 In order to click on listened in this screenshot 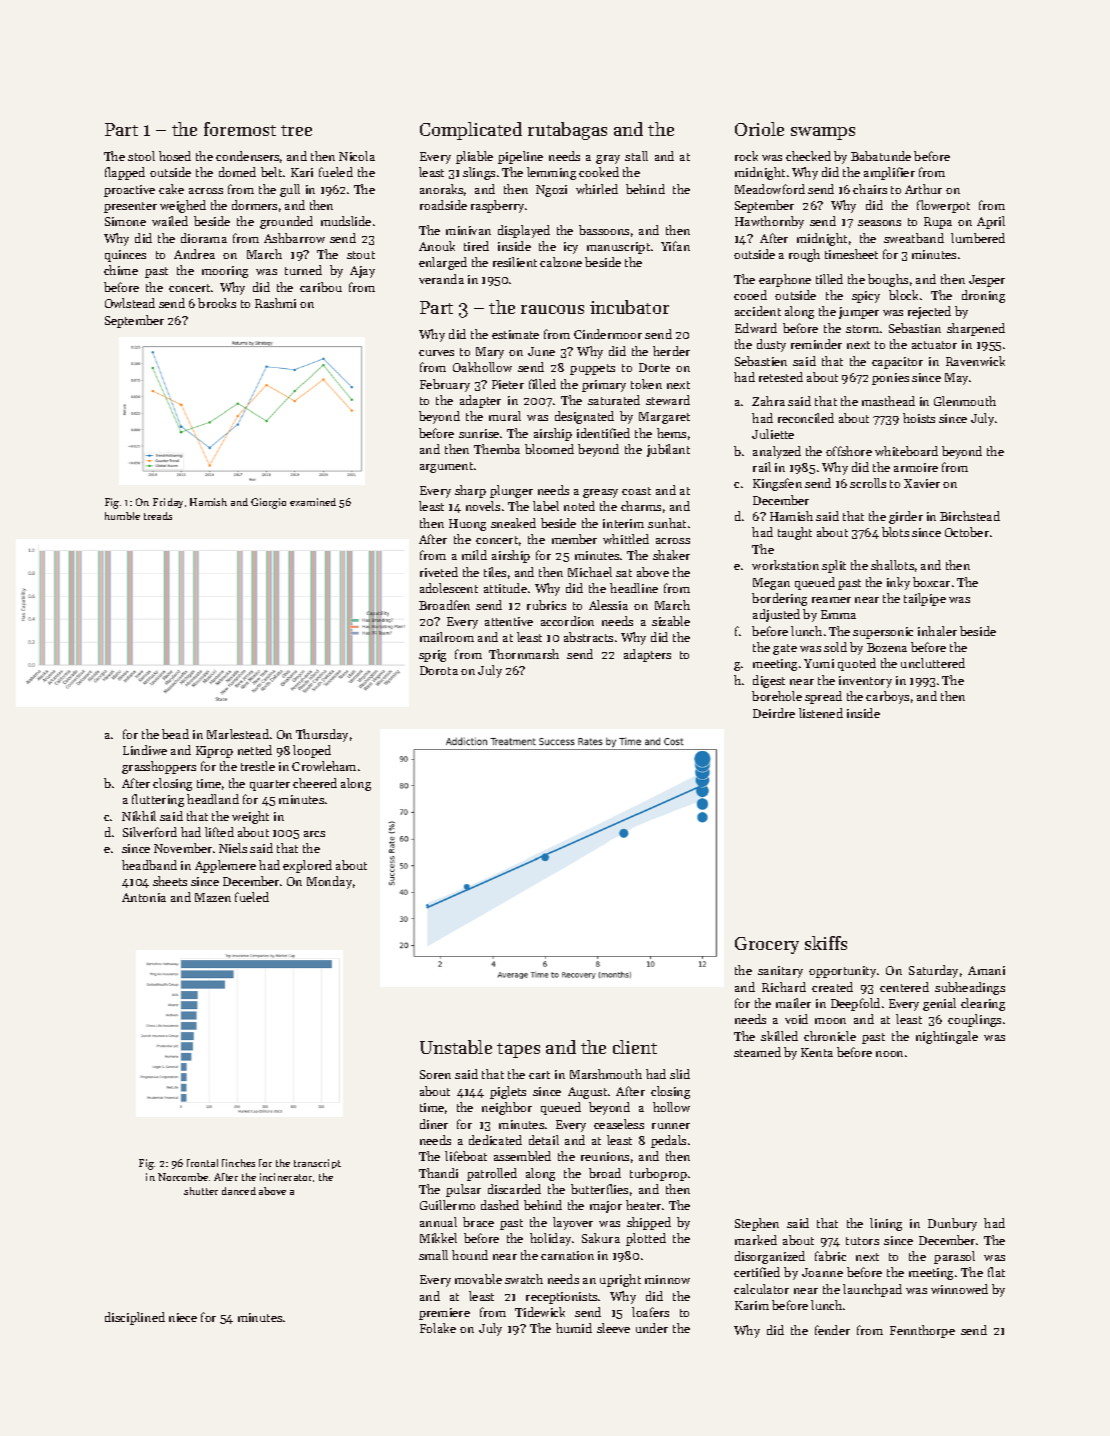, I will do `click(821, 713)`.
